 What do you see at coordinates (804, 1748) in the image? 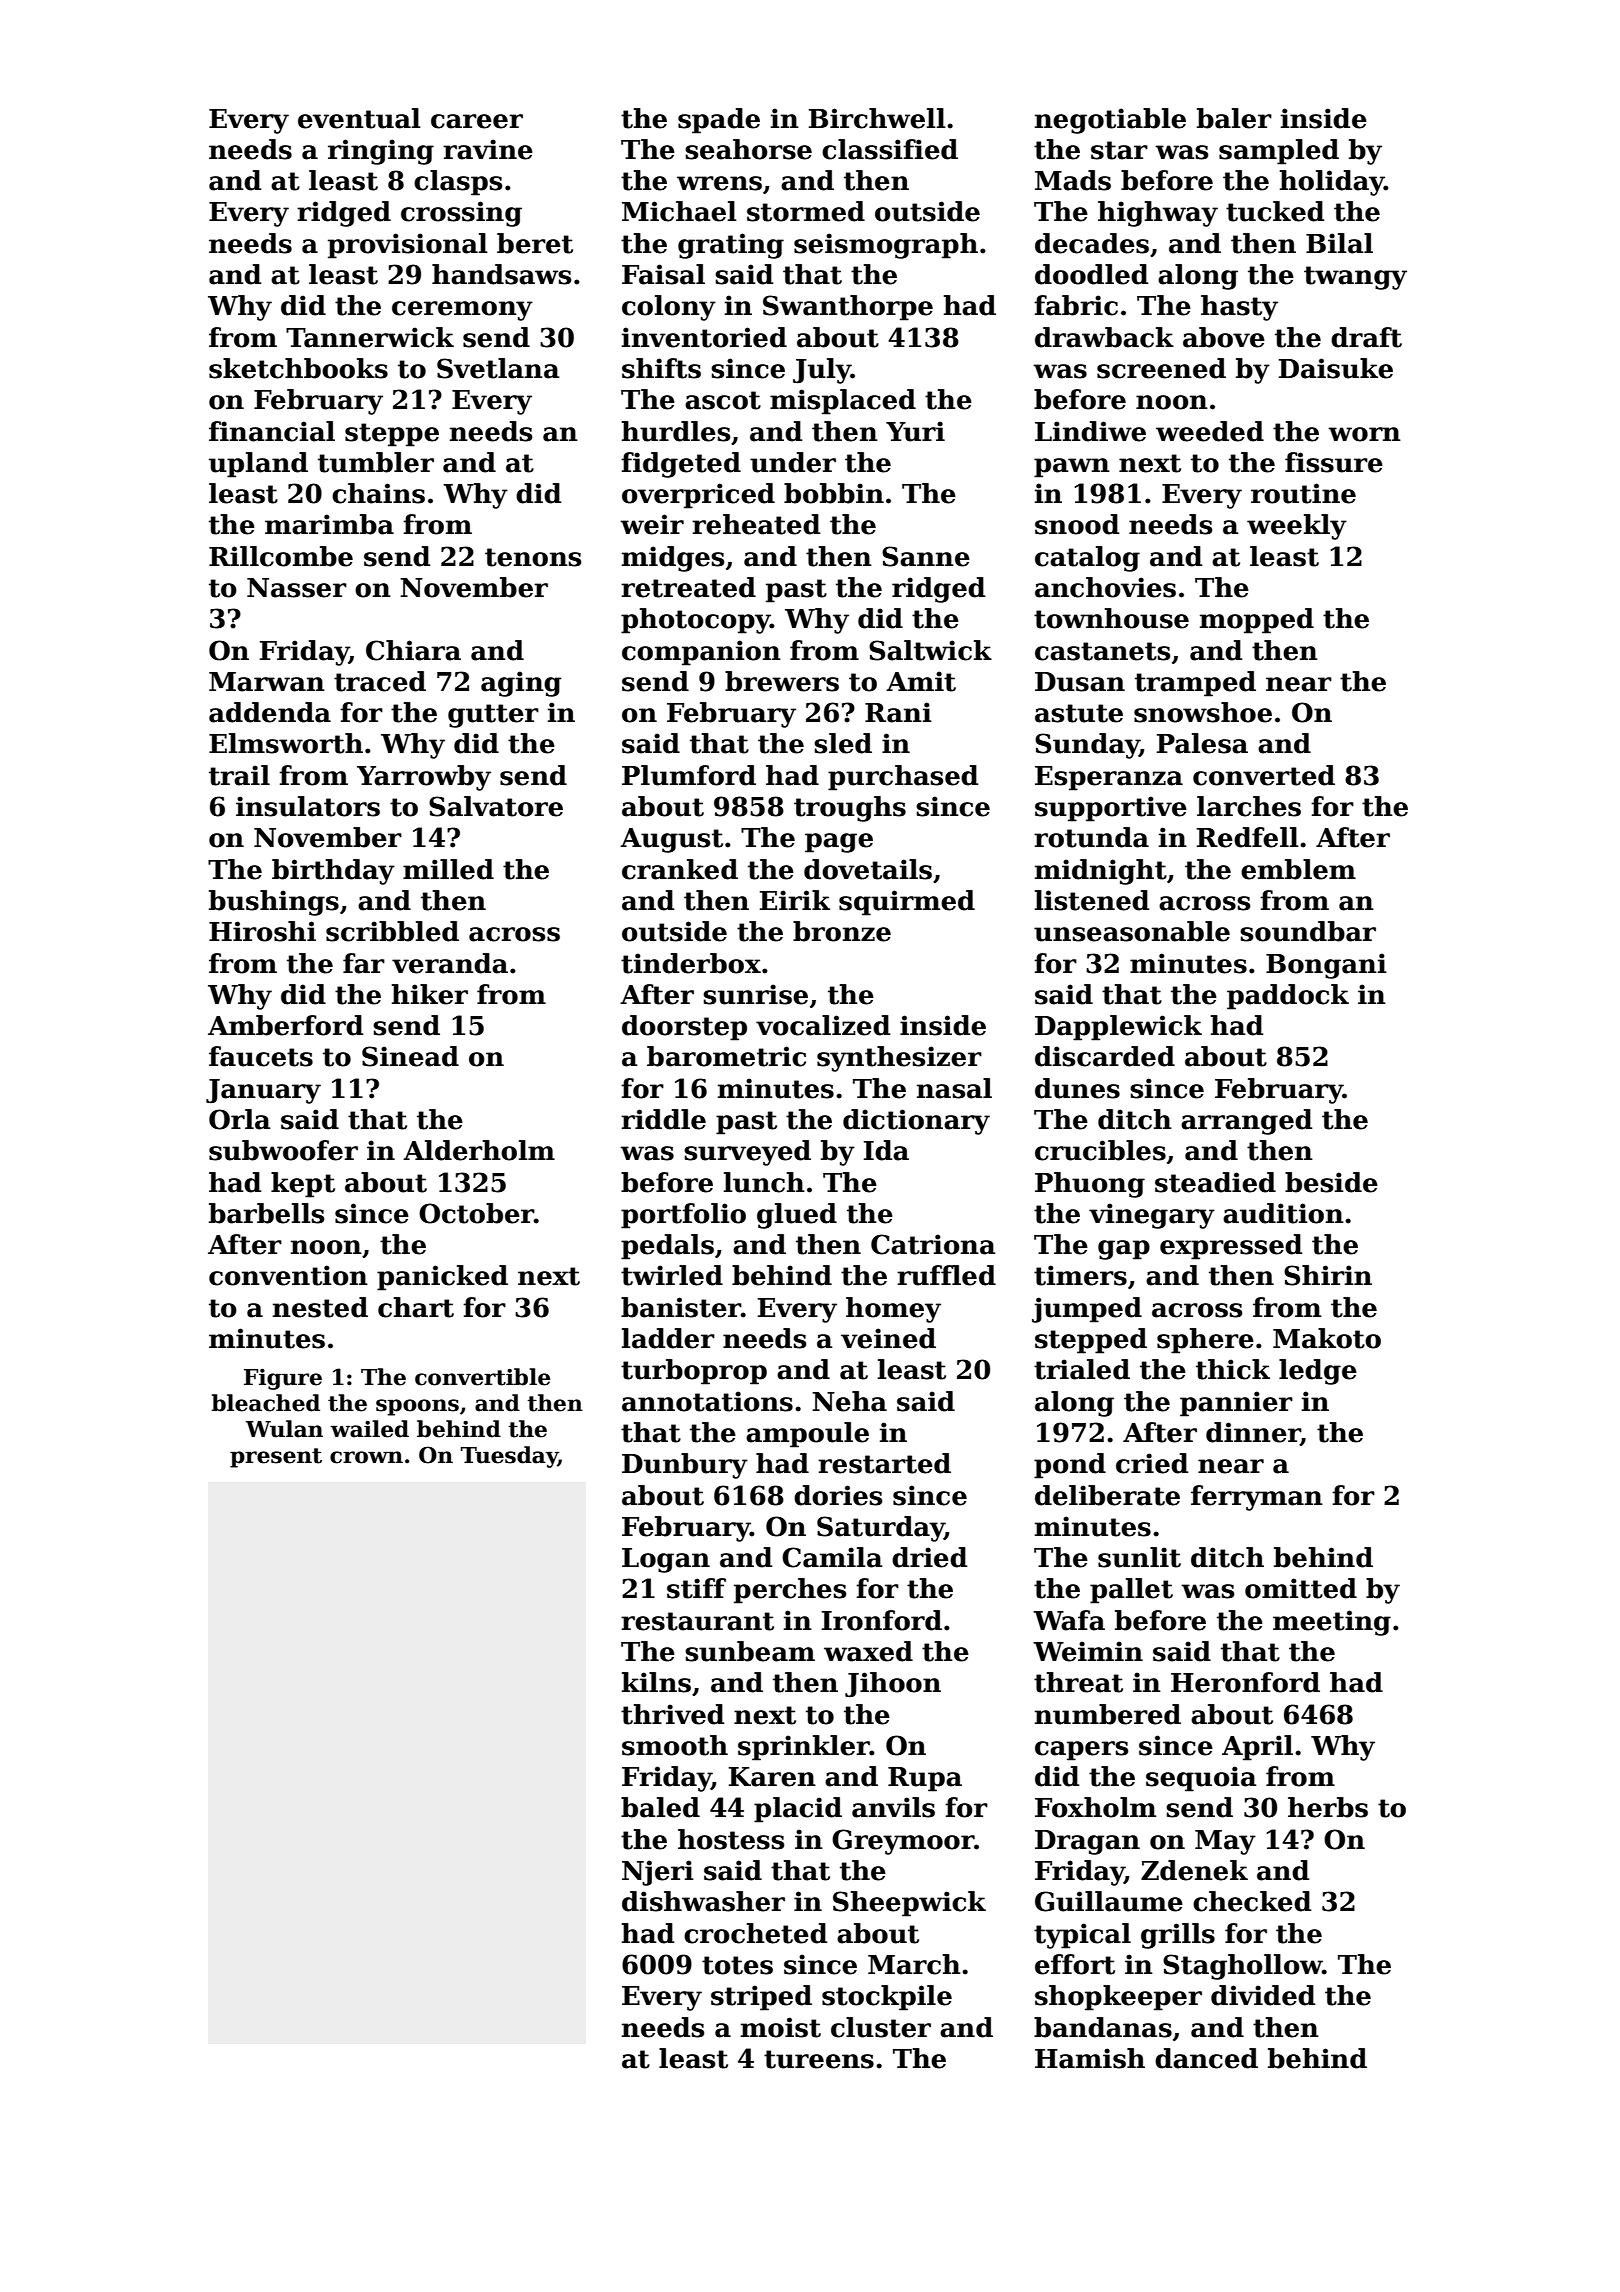
I see `sprinkler` at bounding box center [804, 1748].
